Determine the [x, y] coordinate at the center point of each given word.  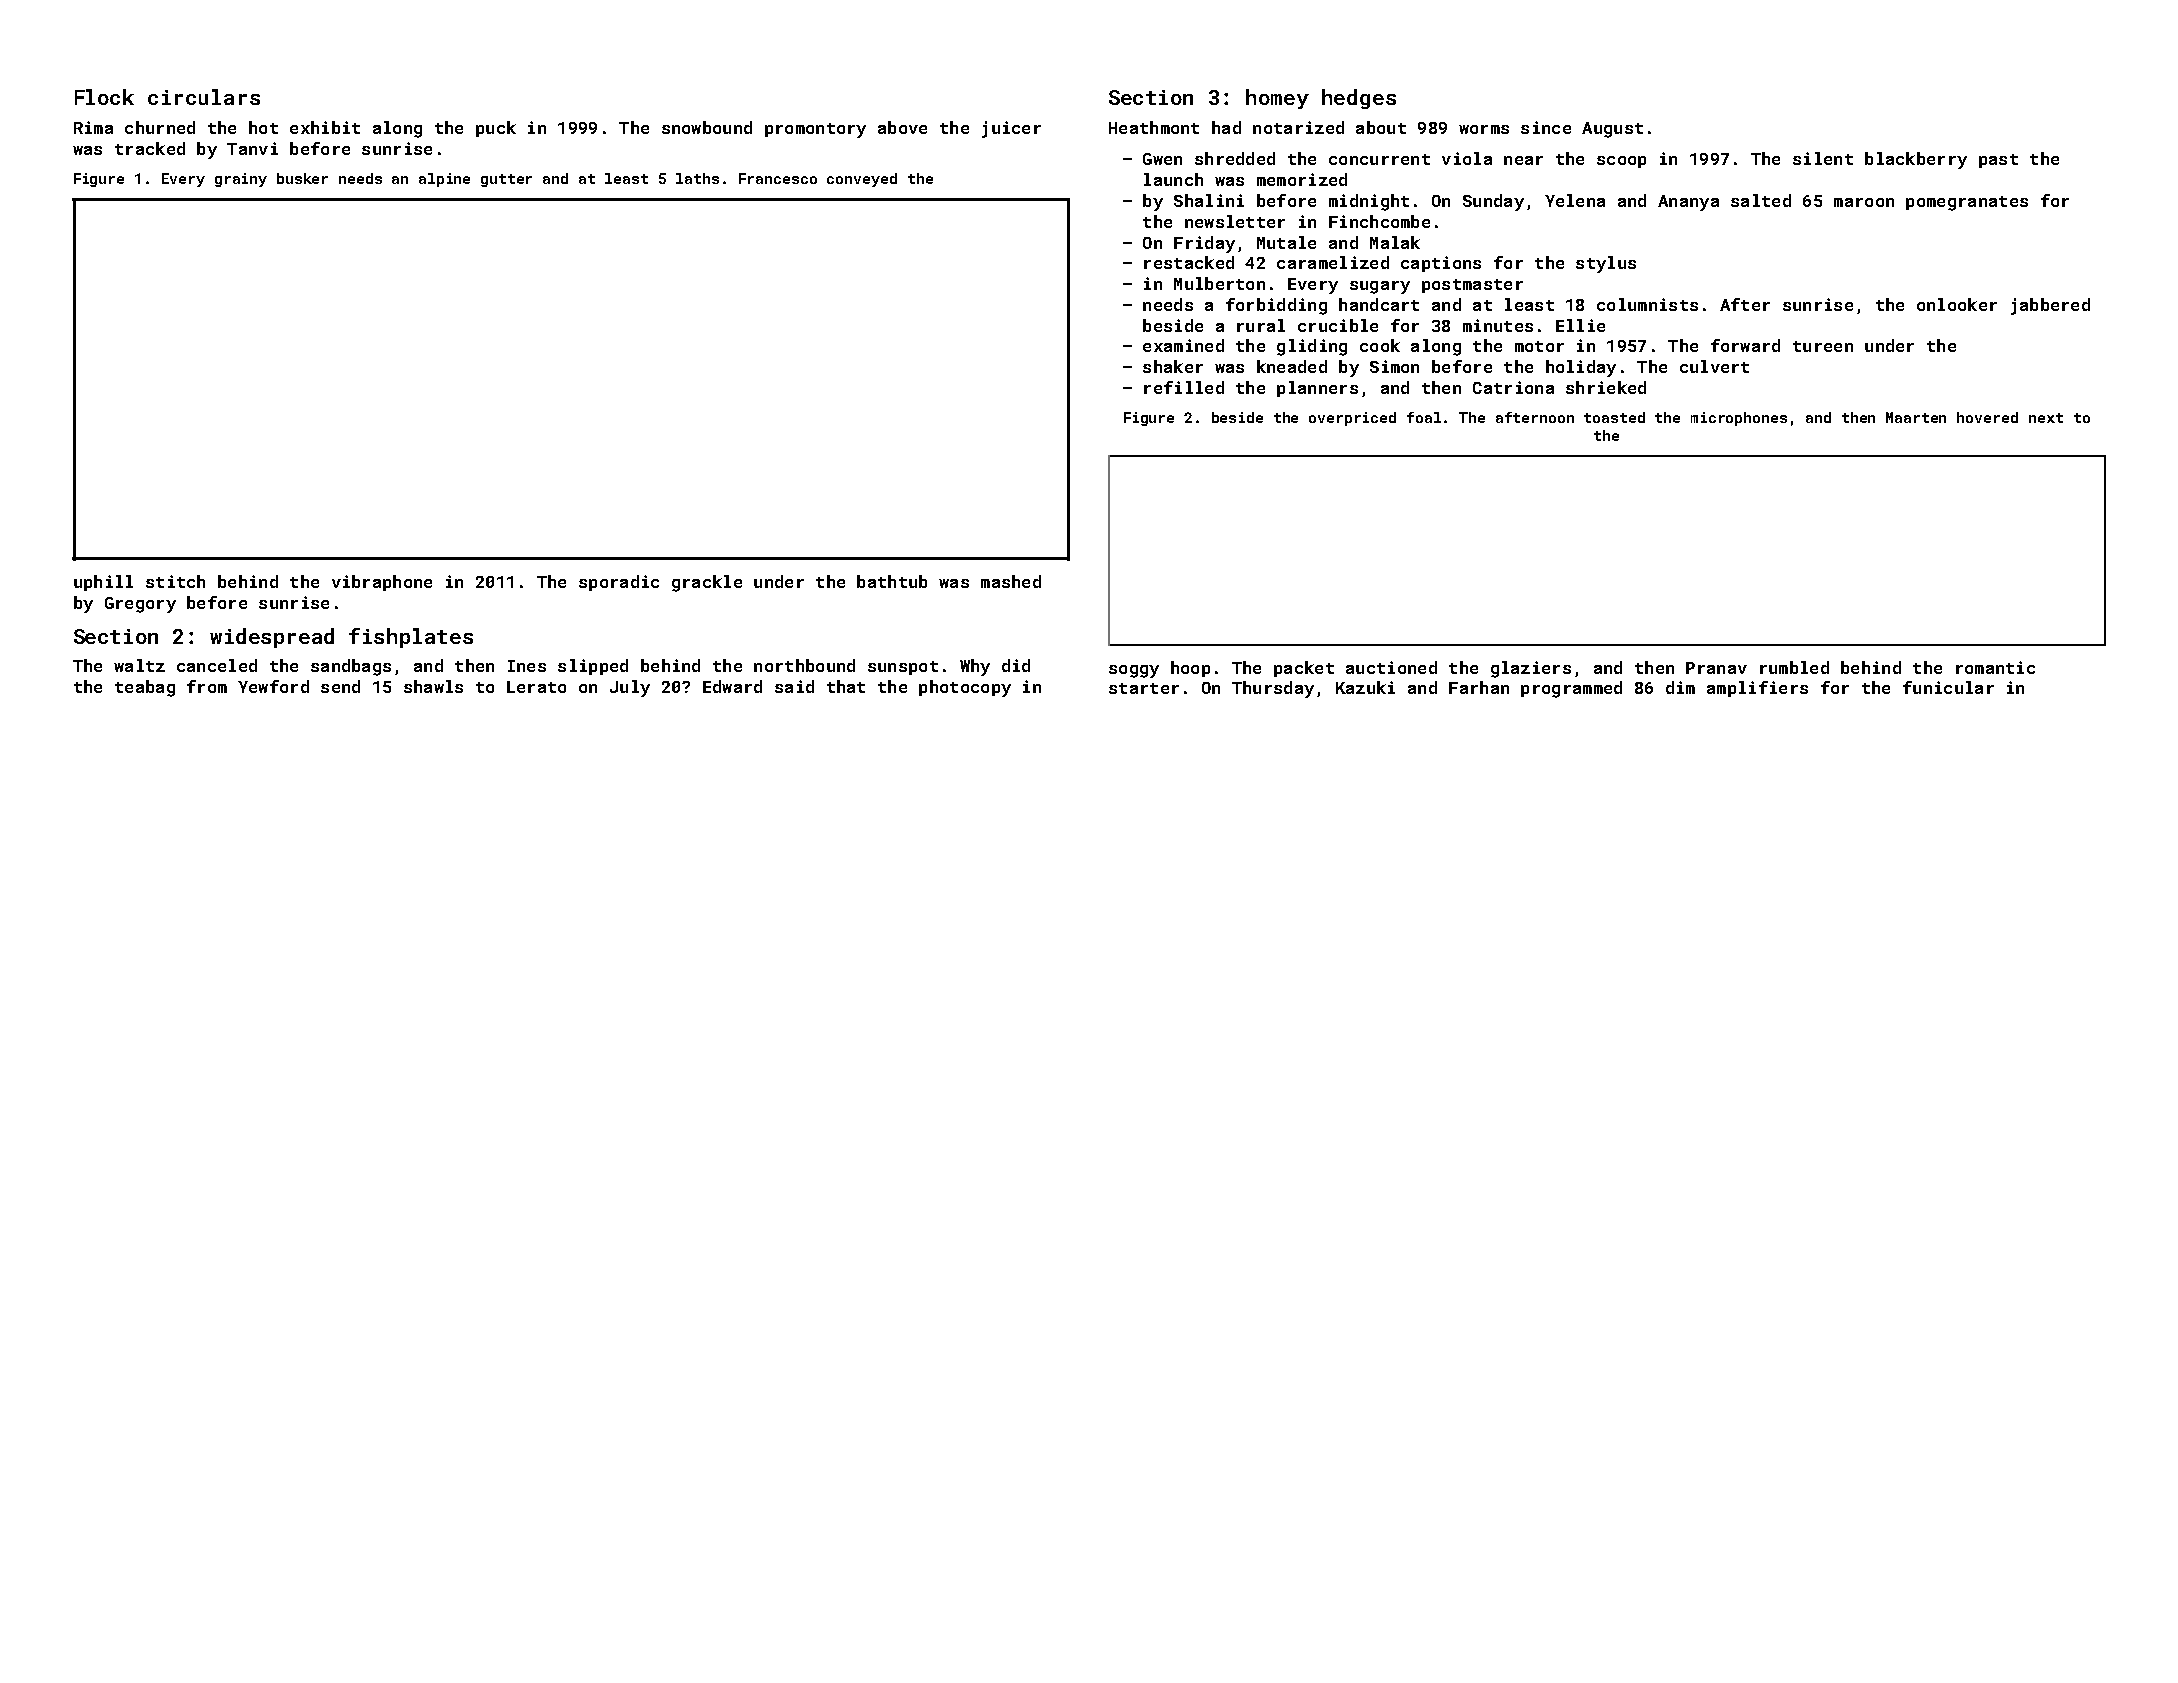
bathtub [892, 581]
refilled [1184, 387]
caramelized [1333, 262]
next [2046, 418]
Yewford [273, 686]
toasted [1614, 417]
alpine [444, 180]
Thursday [1273, 689]
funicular [1948, 687]
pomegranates [1967, 203]
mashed [1011, 581]
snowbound [707, 127]
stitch [175, 581]
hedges [1359, 99]
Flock [104, 97]
